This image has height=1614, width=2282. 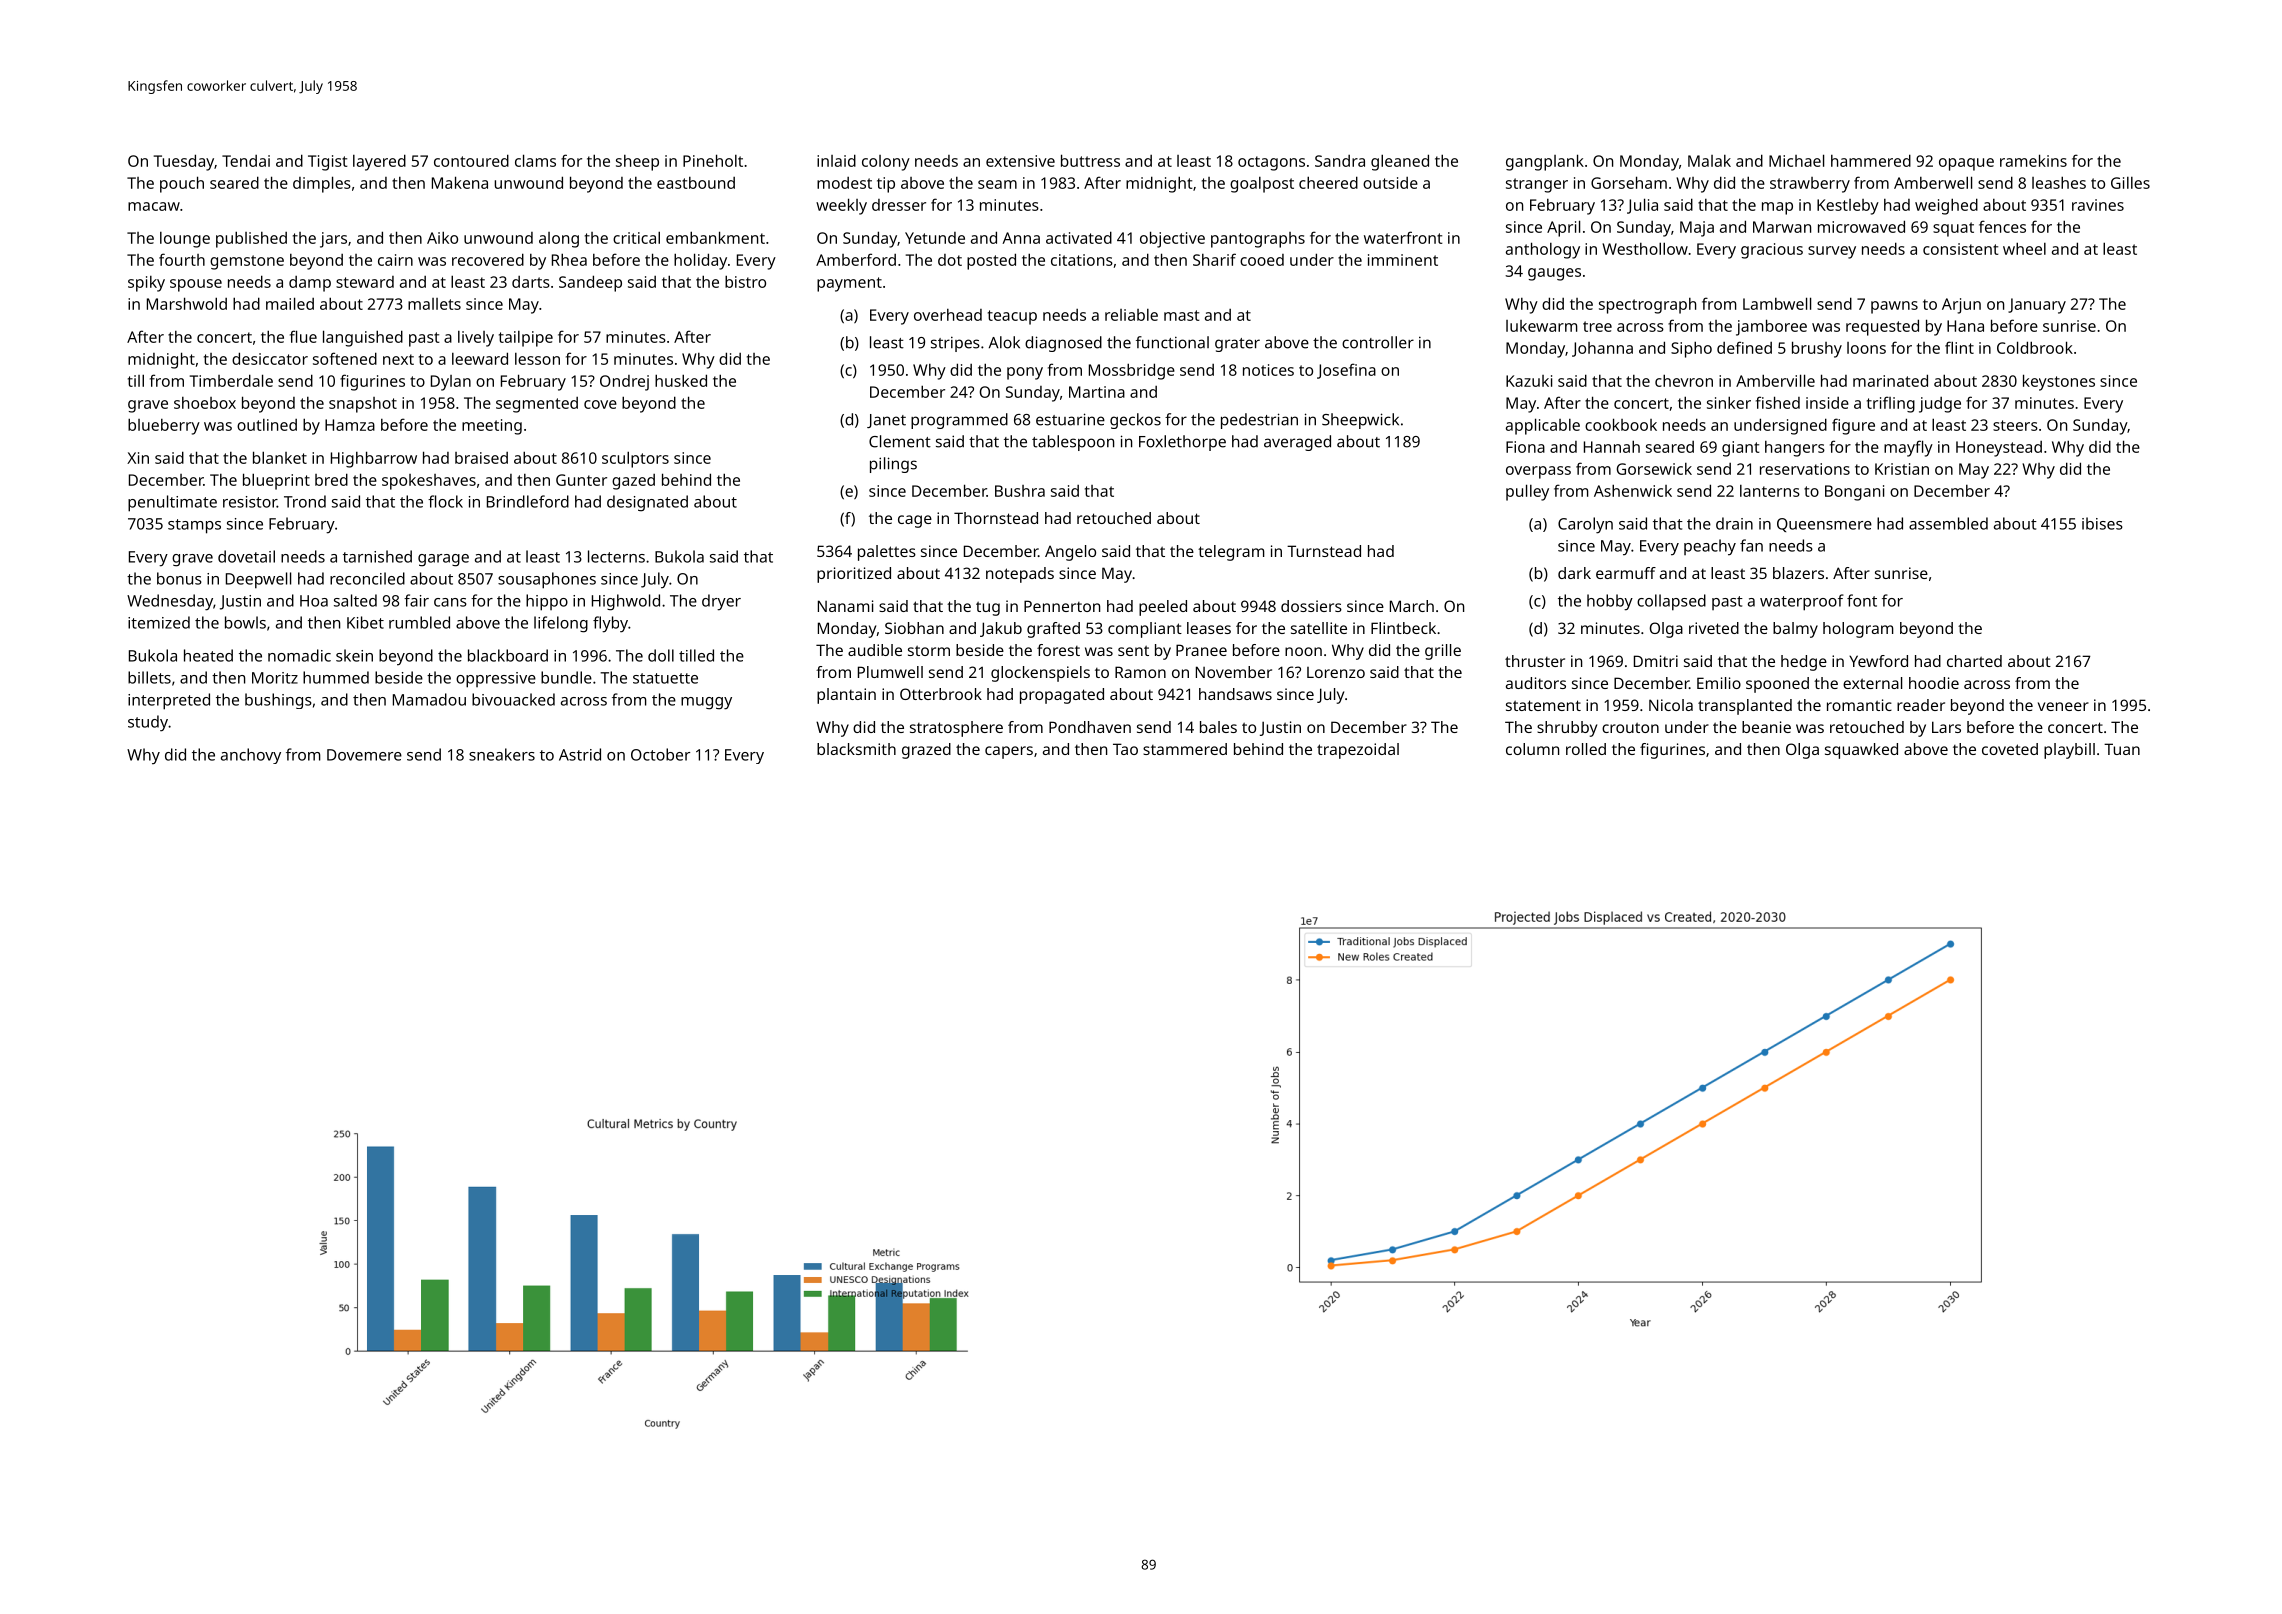 What do you see at coordinates (1709, 161) in the image?
I see `Malak` at bounding box center [1709, 161].
